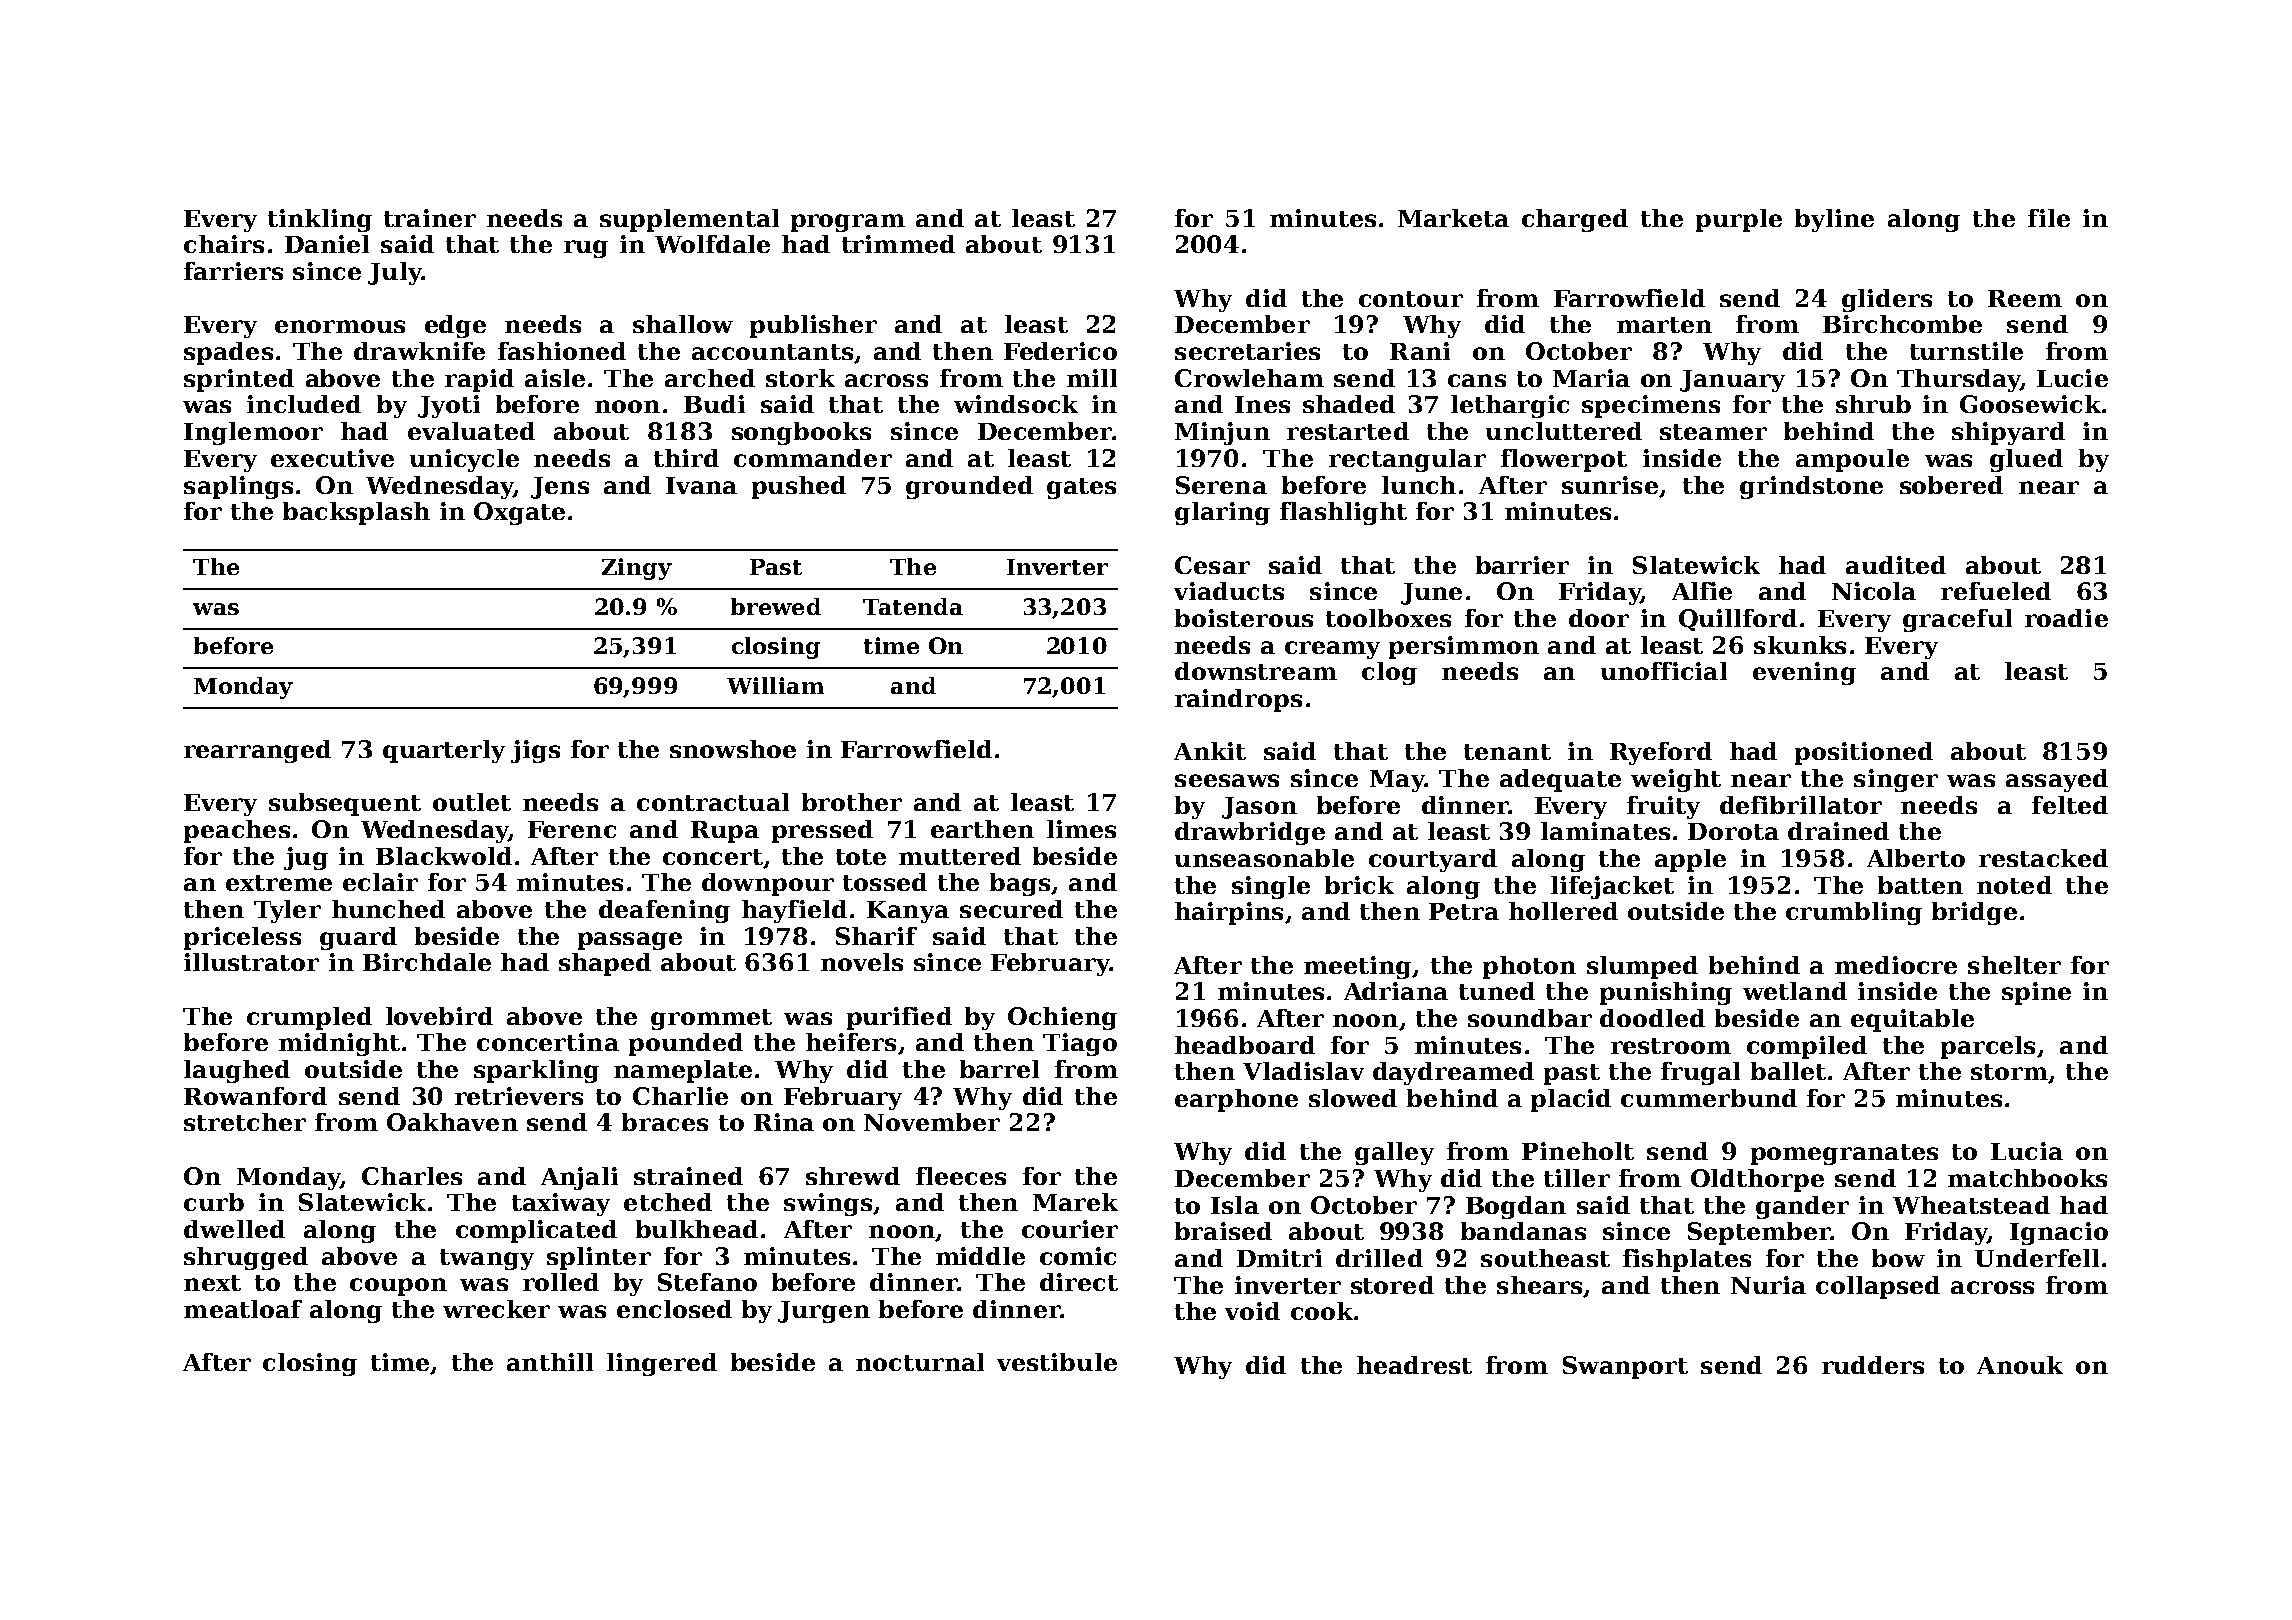 The width and height of the screenshot is (2292, 1620). I want to click on positioned, so click(1864, 753).
